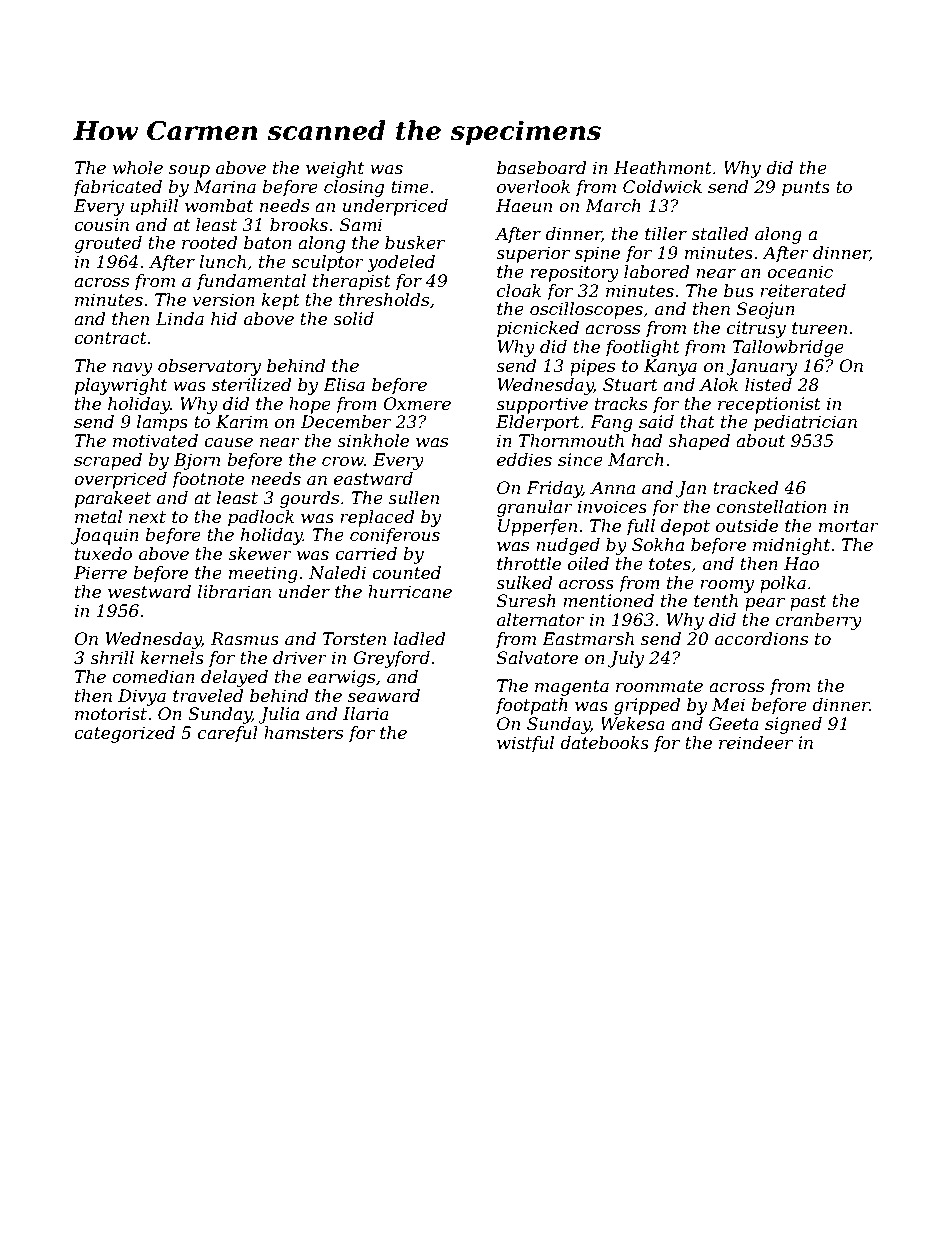 The width and height of the document is (952, 1233). Describe the element at coordinates (542, 168) in the document. I see `baseboard` at that location.
